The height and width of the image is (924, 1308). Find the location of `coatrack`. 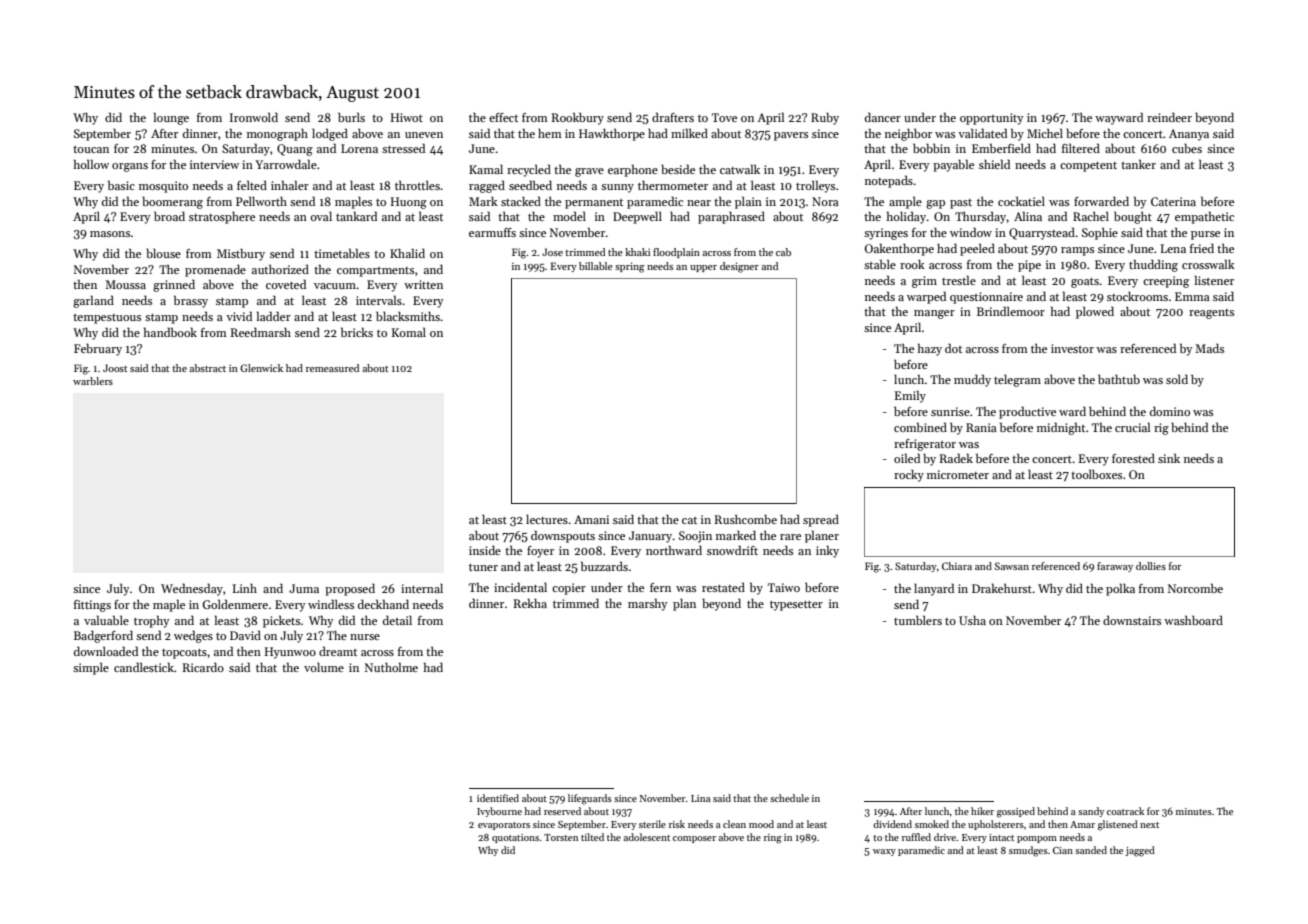

coatrack is located at coordinates (1125, 811).
